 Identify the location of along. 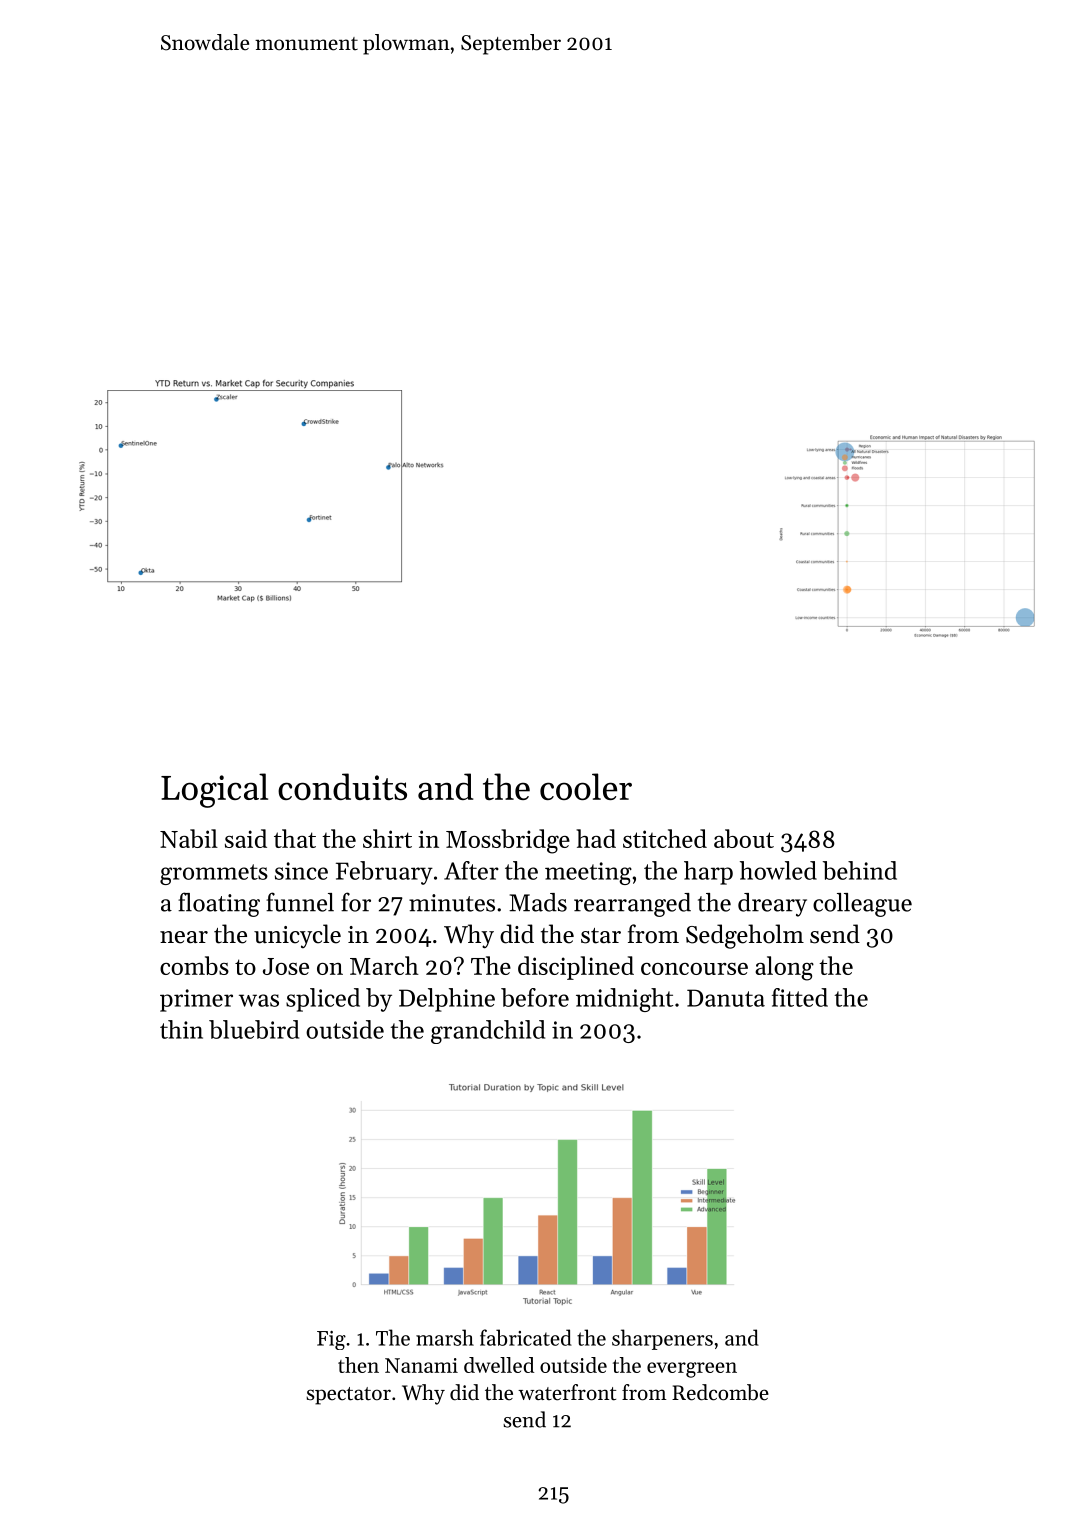
(784, 968).
